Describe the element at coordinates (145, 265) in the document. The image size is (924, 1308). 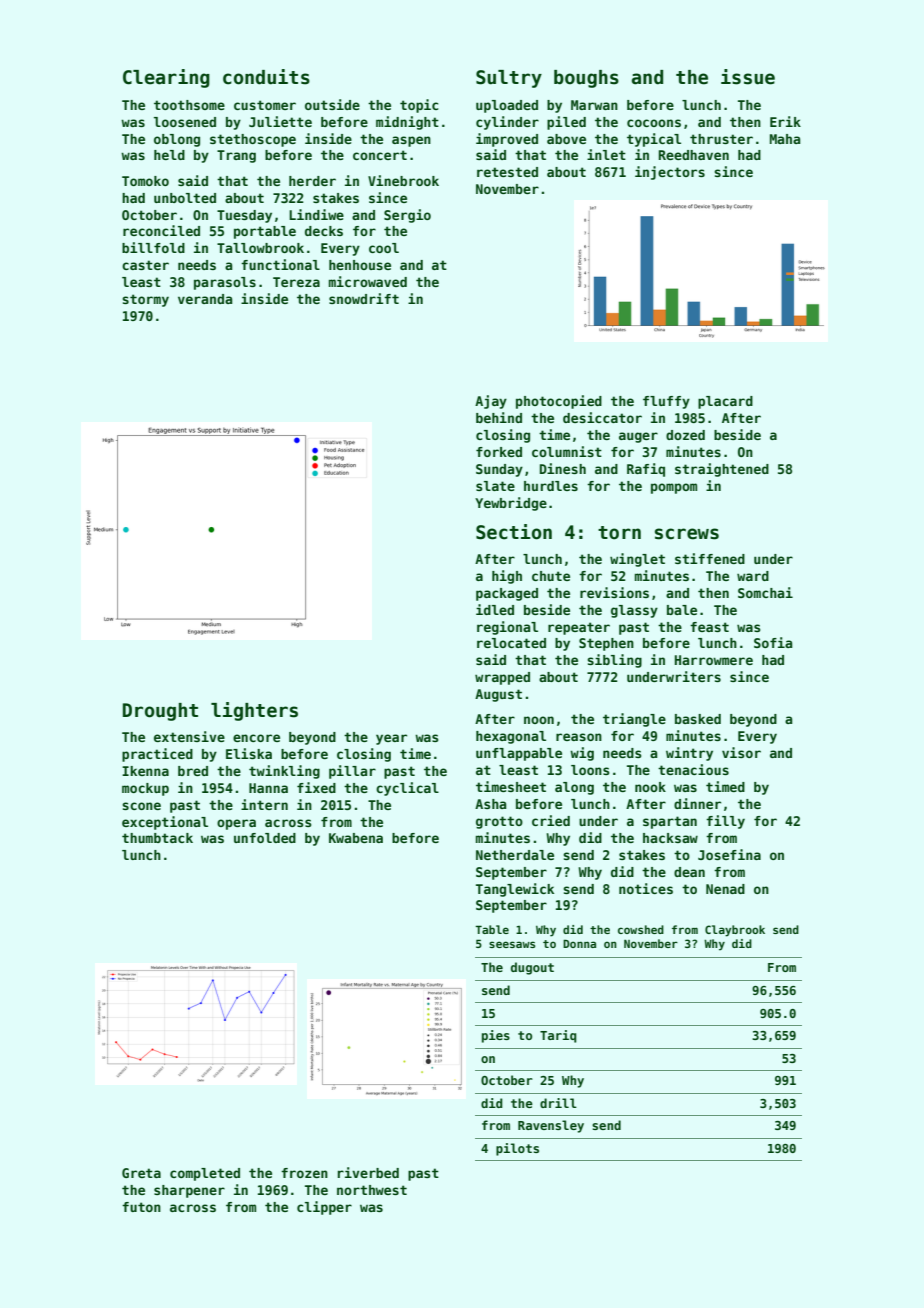
I see `caster` at that location.
